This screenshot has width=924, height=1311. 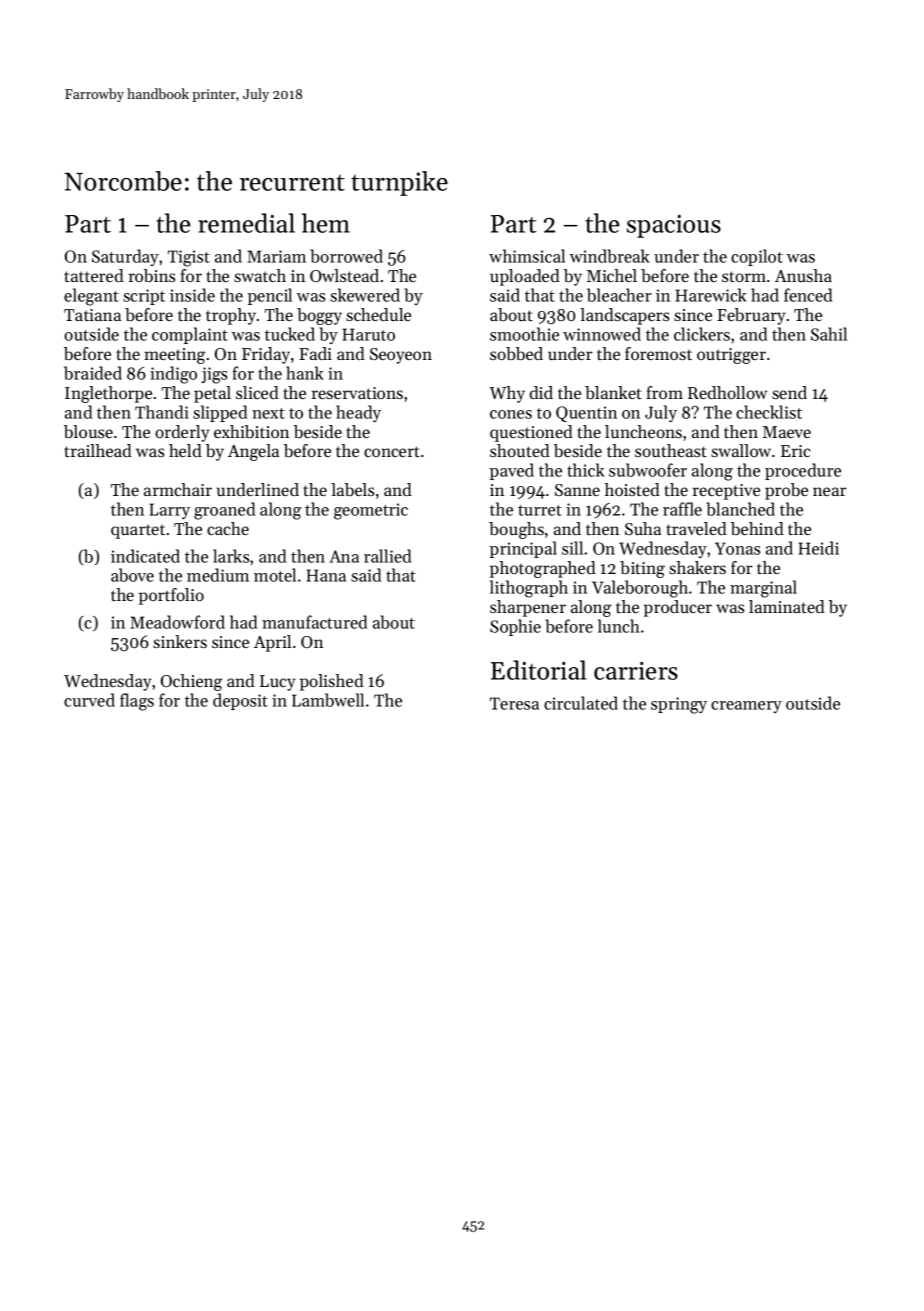 What do you see at coordinates (769, 412) in the screenshot?
I see `checklist` at bounding box center [769, 412].
